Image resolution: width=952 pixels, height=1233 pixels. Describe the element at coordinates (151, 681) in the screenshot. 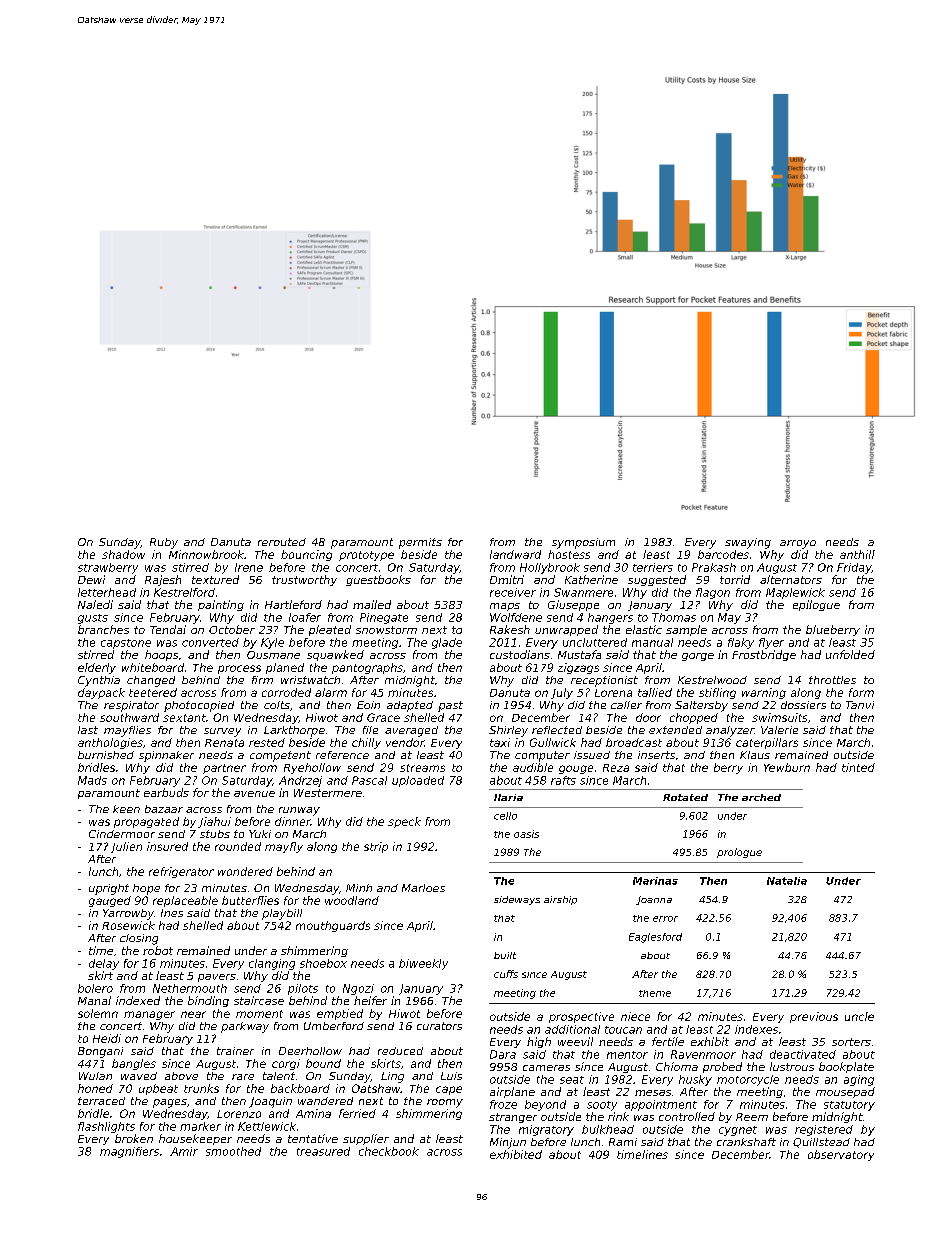

I see `changed` at that location.
